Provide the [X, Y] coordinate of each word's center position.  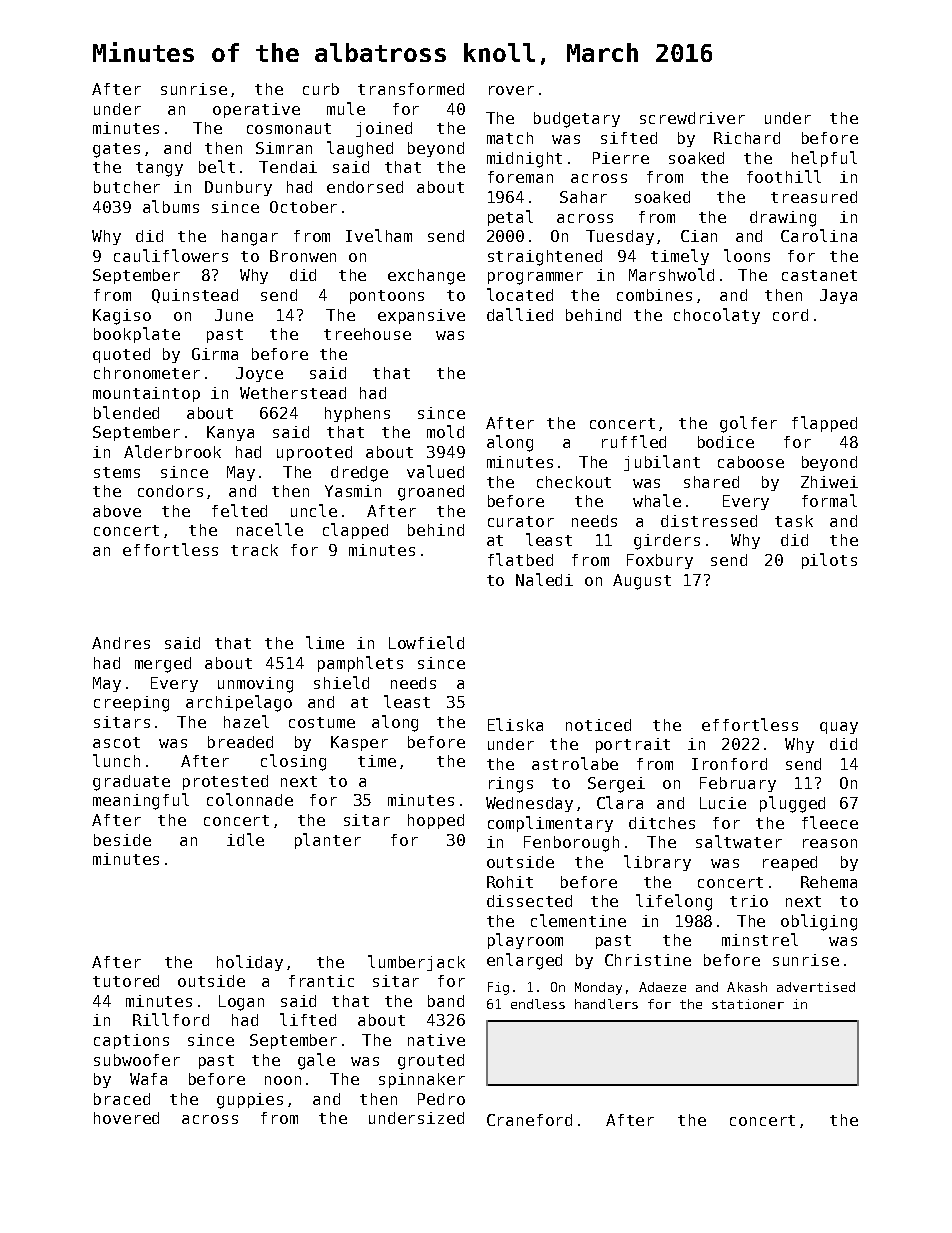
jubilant [662, 463]
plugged [792, 804]
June [234, 315]
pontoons [387, 297]
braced [122, 1099]
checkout [574, 482]
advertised [816, 987]
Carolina [819, 235]
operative [256, 110]
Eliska [515, 724]
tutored [126, 981]
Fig [498, 988]
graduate [131, 783]
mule [346, 108]
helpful [824, 159]
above [117, 511]
